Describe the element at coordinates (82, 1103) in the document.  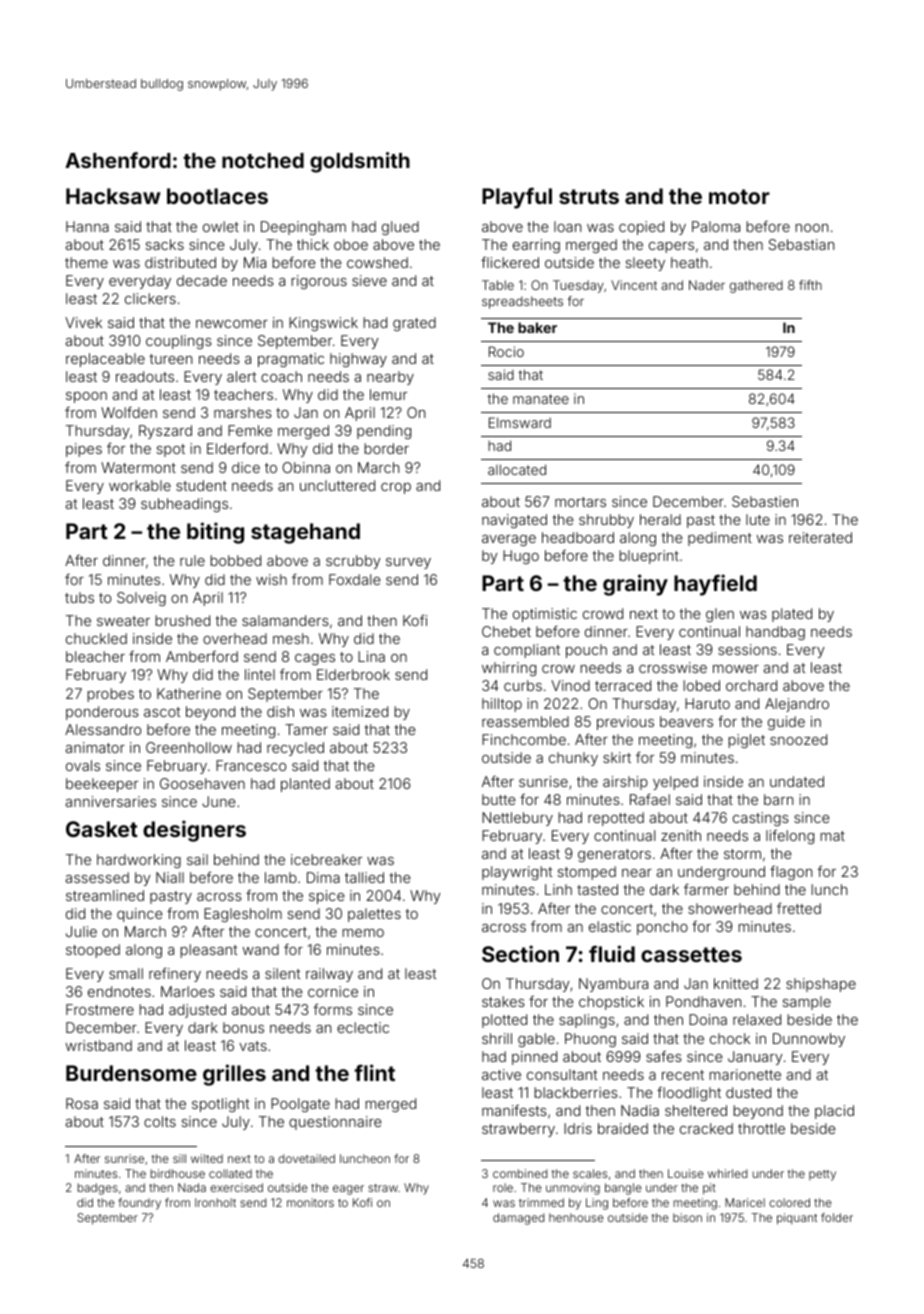
I see `Rosa` at that location.
